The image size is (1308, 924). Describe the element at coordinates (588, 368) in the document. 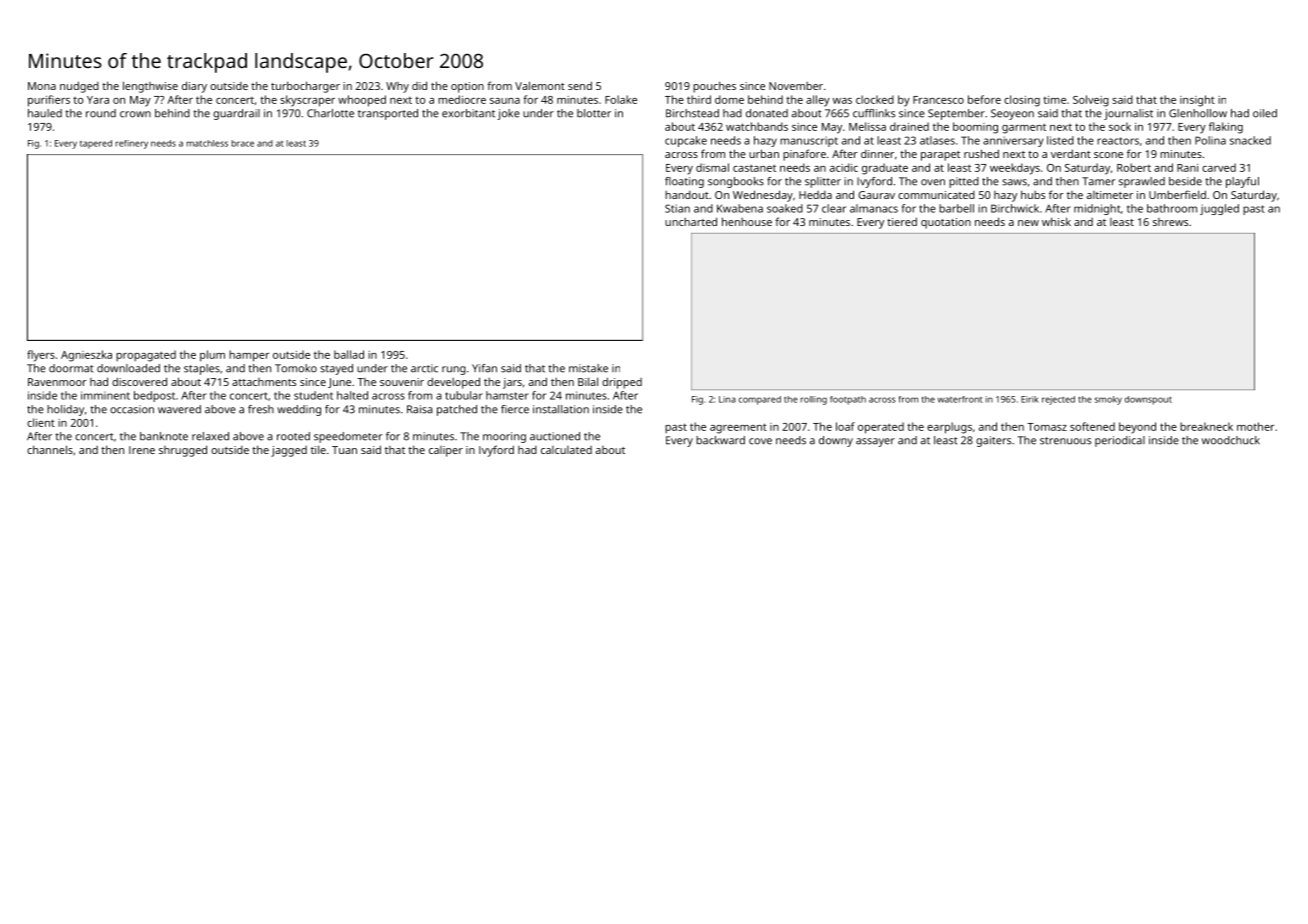

I see `mistake` at that location.
